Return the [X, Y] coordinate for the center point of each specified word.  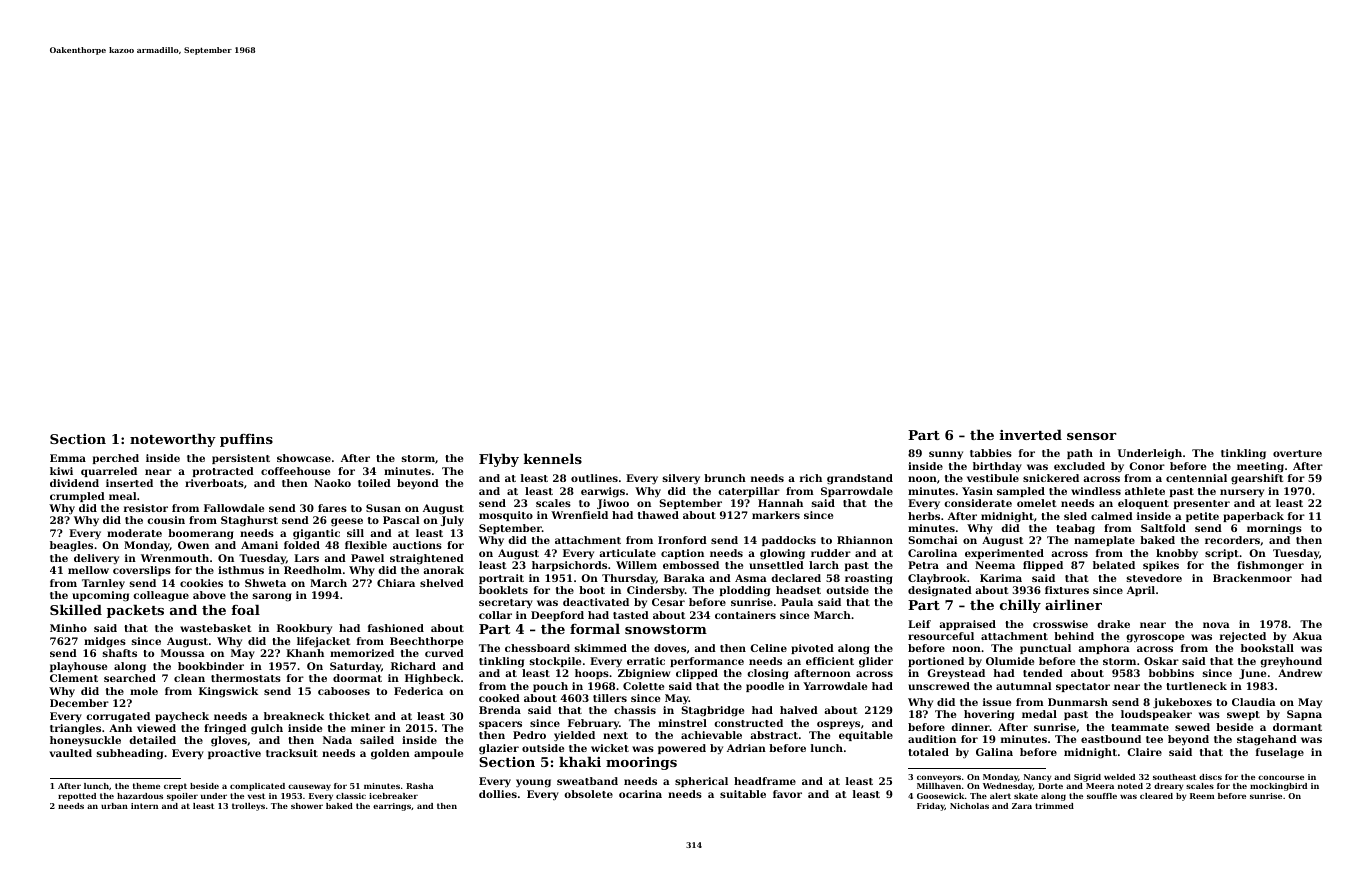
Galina [994, 752]
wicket [610, 748]
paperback [1253, 517]
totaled [928, 752]
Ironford [682, 540]
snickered [1051, 478]
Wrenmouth [175, 558]
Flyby [499, 460]
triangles [75, 729]
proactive [234, 754]
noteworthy [173, 440]
